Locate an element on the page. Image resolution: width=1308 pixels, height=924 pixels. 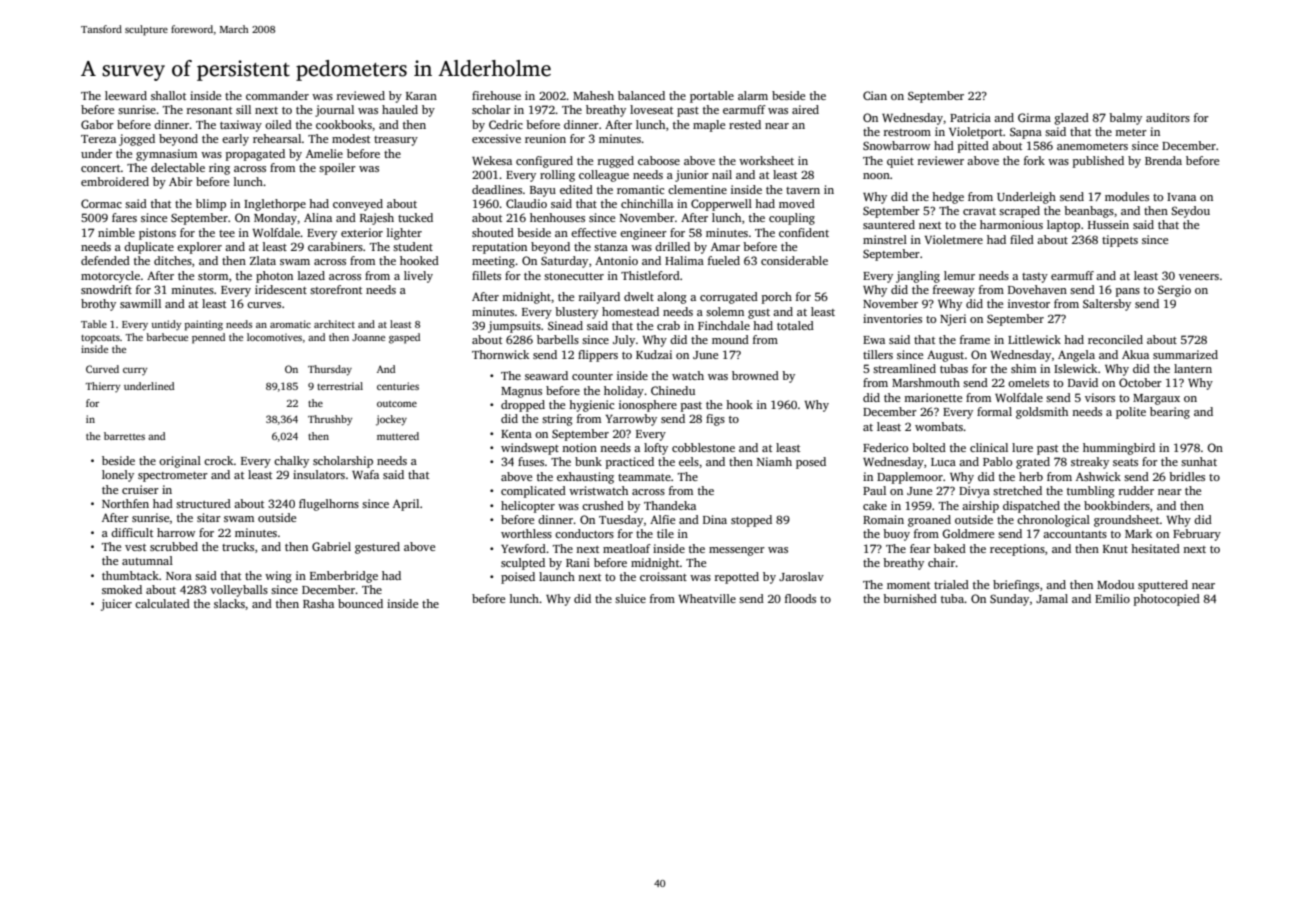
figs is located at coordinates (715, 420).
